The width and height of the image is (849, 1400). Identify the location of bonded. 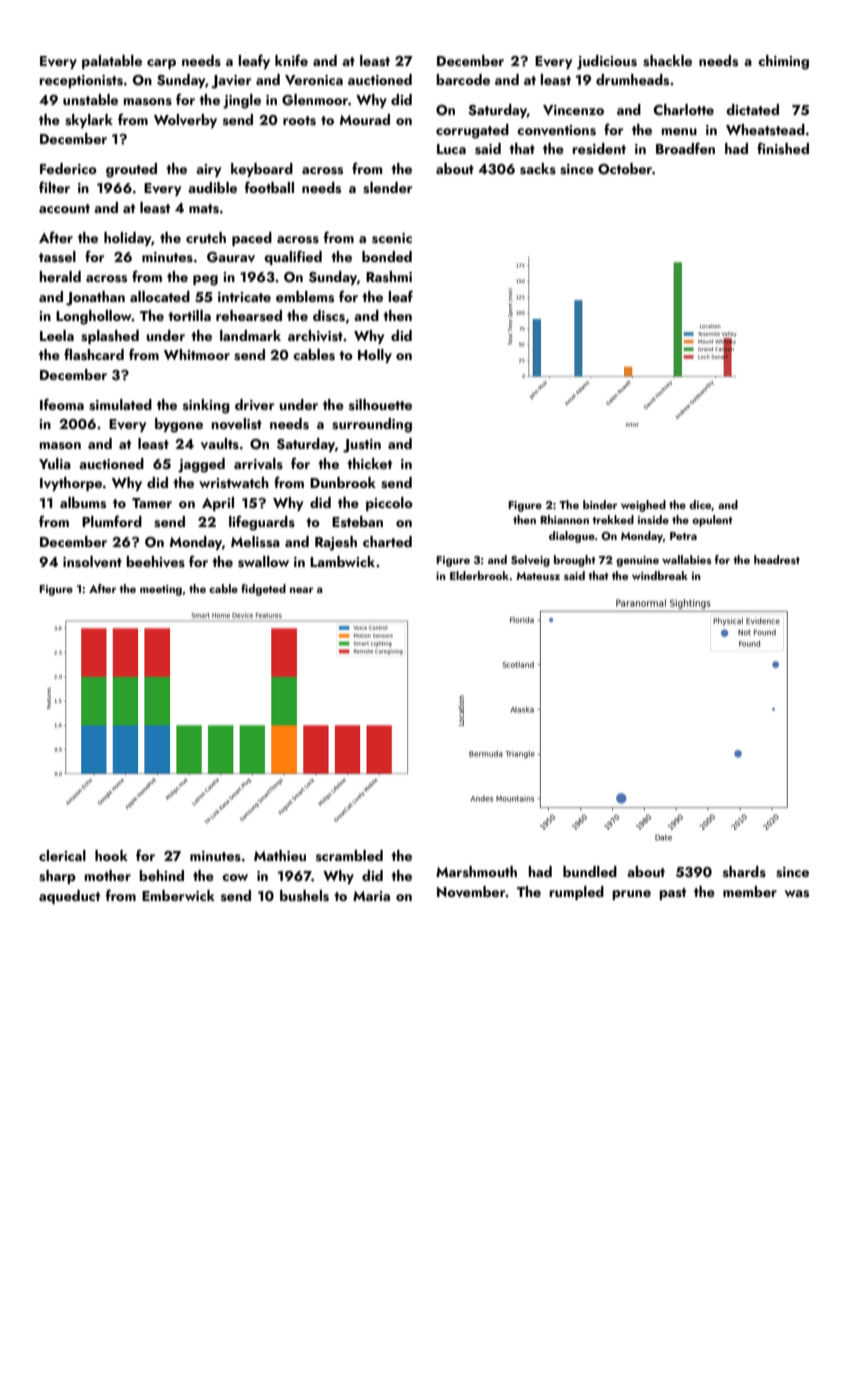
(387, 256).
